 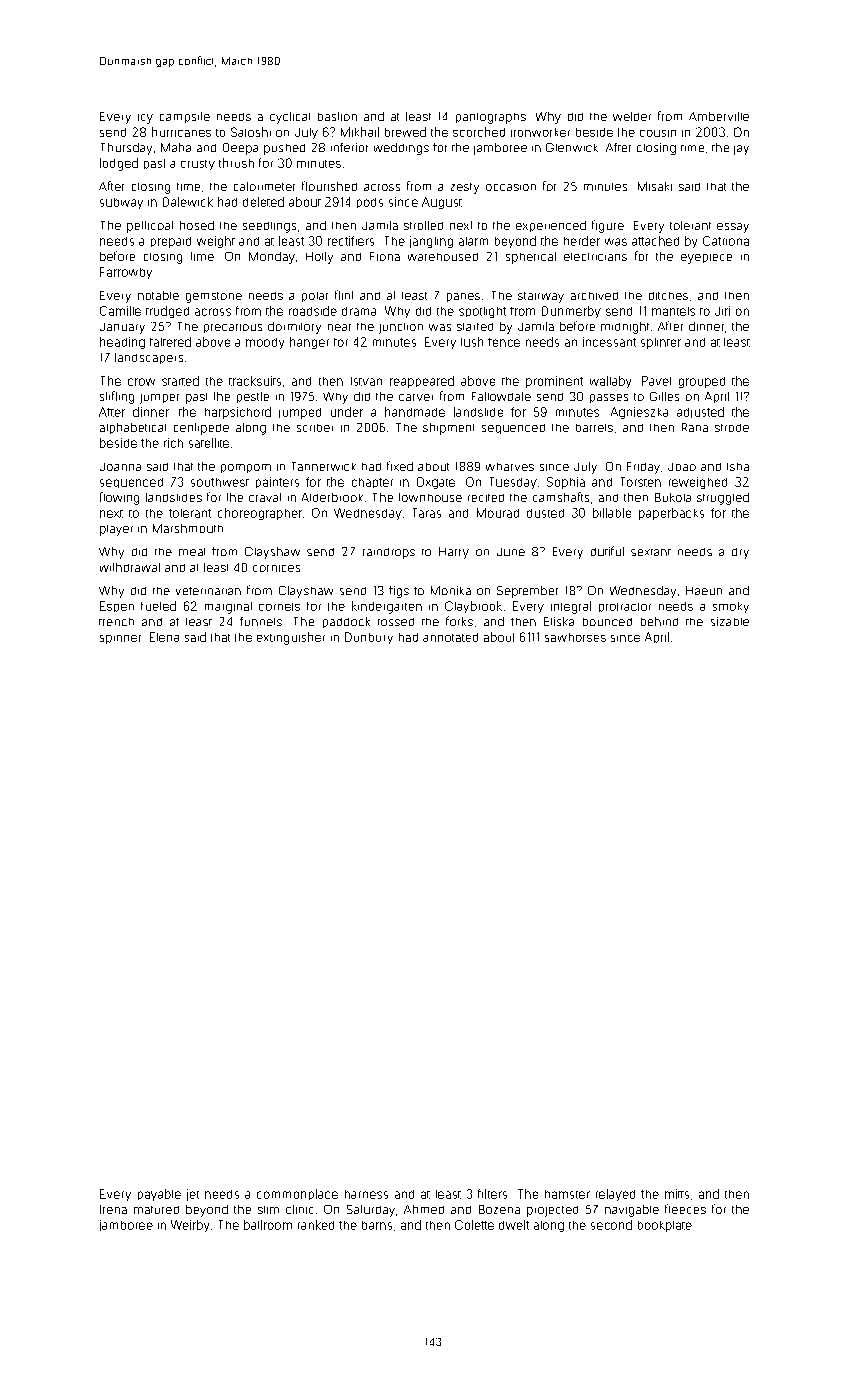 What do you see at coordinates (632, 116) in the page?
I see `welder` at bounding box center [632, 116].
